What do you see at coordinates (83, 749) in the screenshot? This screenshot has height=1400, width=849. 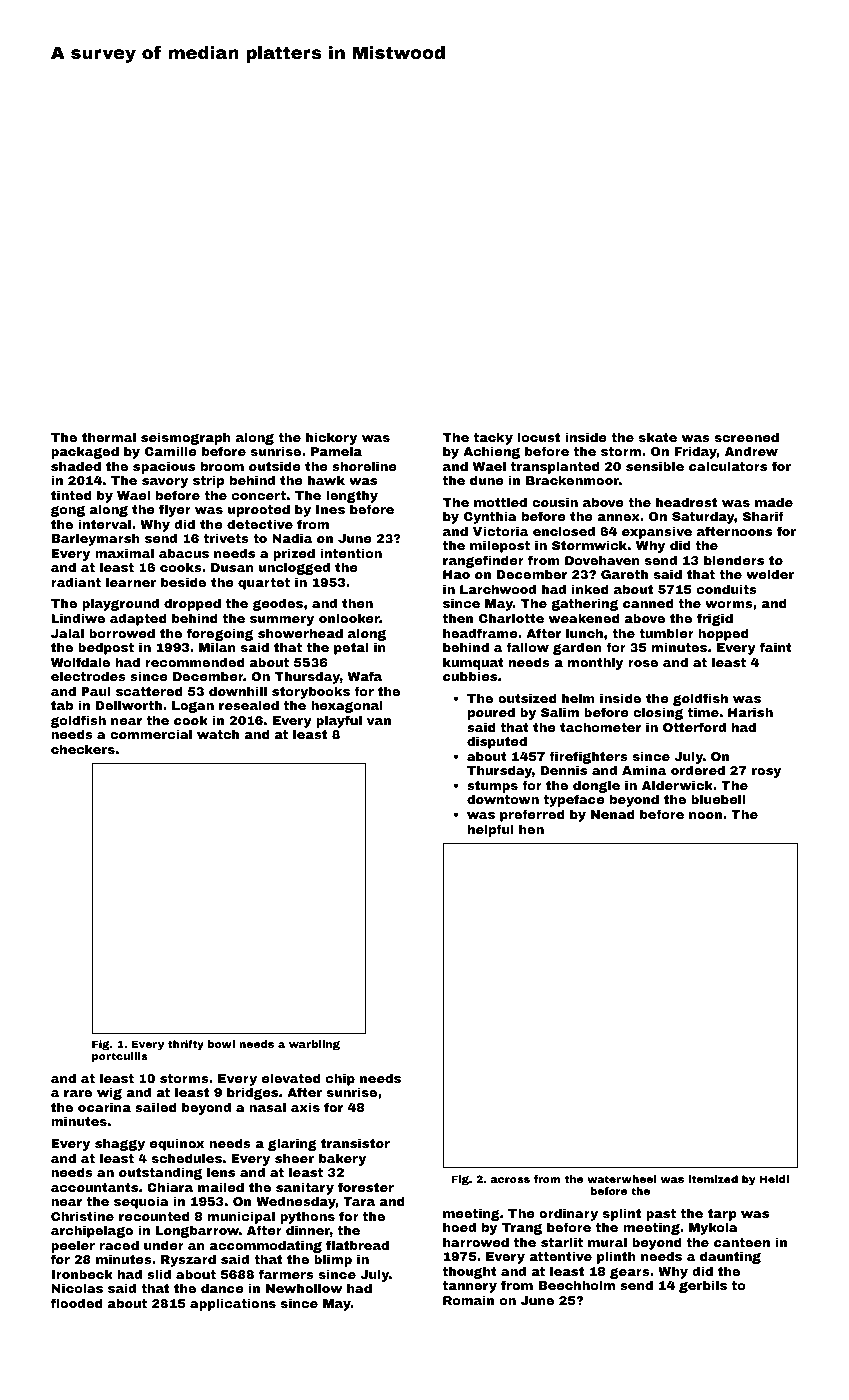 I see `checkers` at bounding box center [83, 749].
